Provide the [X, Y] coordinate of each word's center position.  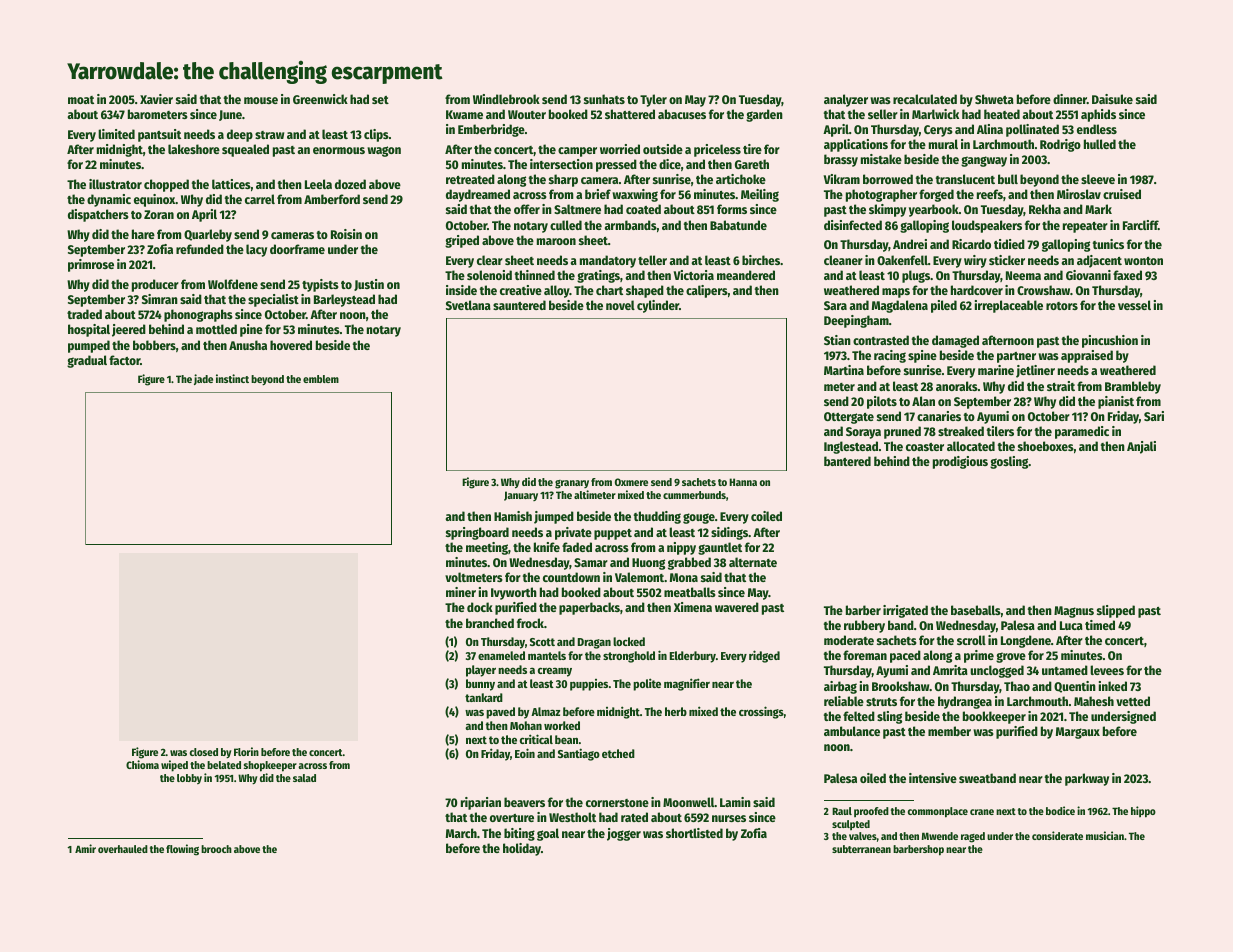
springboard [477, 533]
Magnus [1074, 612]
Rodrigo [1060, 145]
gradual [87, 361]
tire [752, 149]
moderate [849, 640]
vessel [1134, 305]
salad [304, 778]
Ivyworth [514, 593]
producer [155, 285]
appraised [1087, 356]
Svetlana [468, 305]
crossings [761, 712]
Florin [246, 751]
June [230, 115]
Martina [844, 370]
